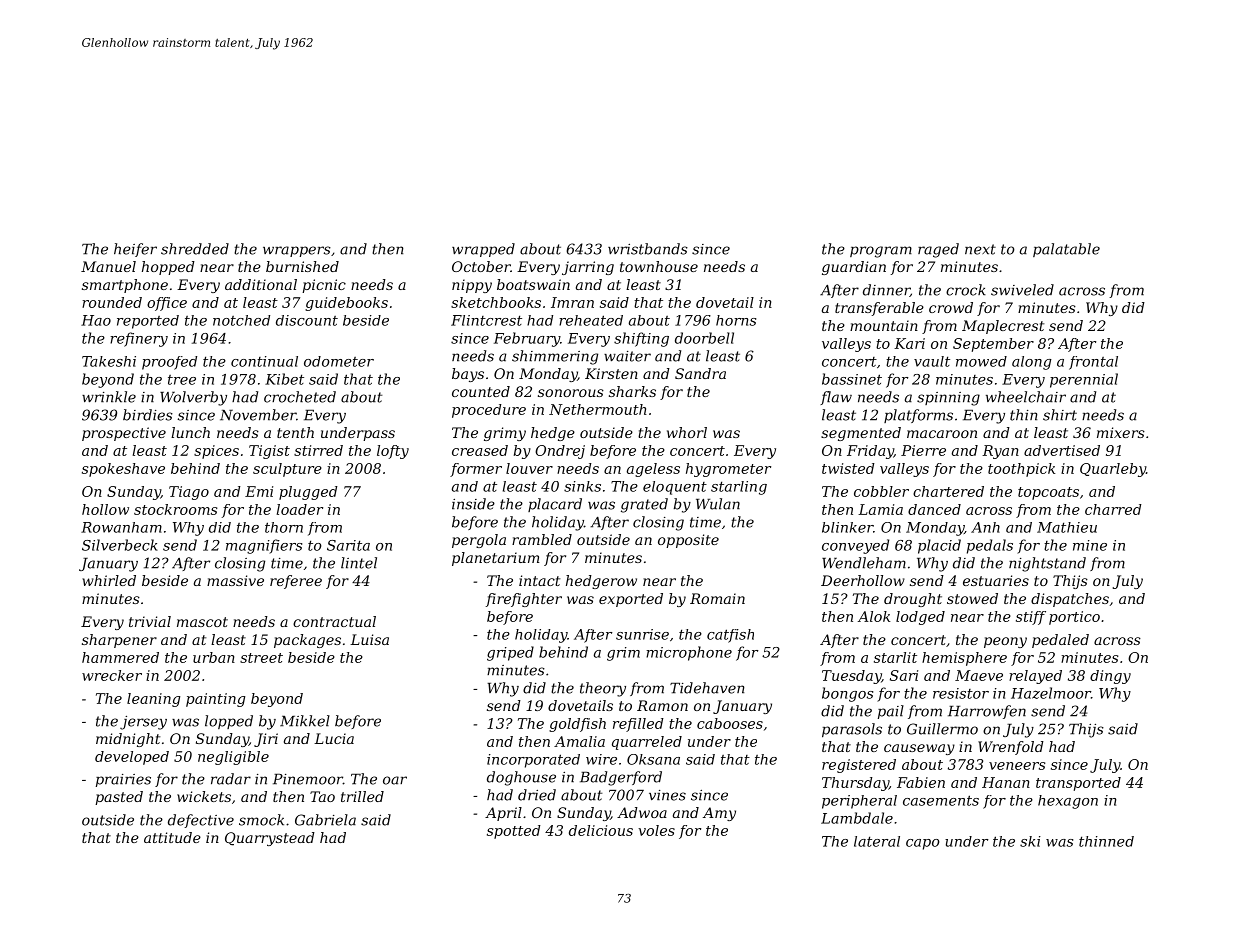 The image size is (1233, 952). I want to click on sculpture, so click(287, 470).
